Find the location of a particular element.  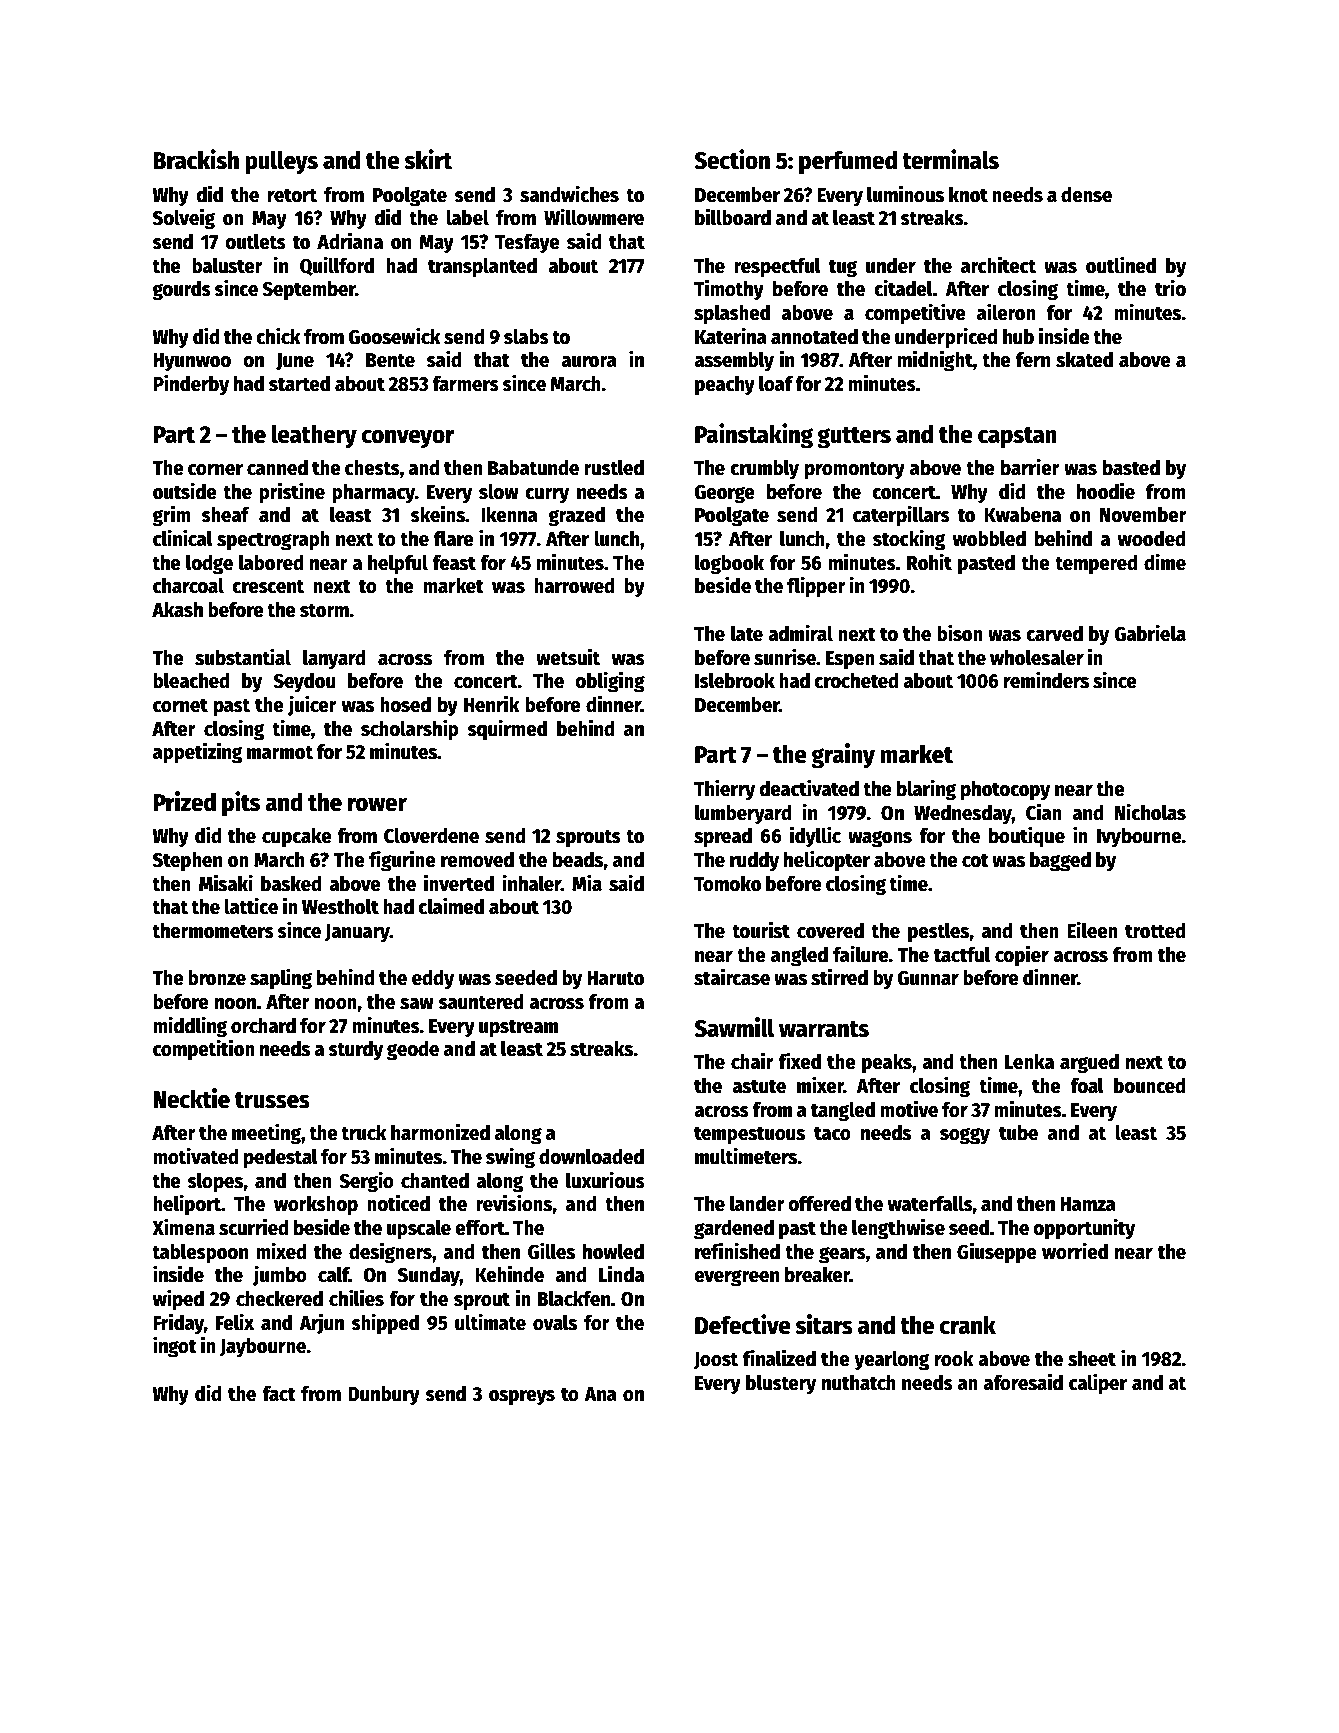

Dunbury is located at coordinates (384, 1396).
